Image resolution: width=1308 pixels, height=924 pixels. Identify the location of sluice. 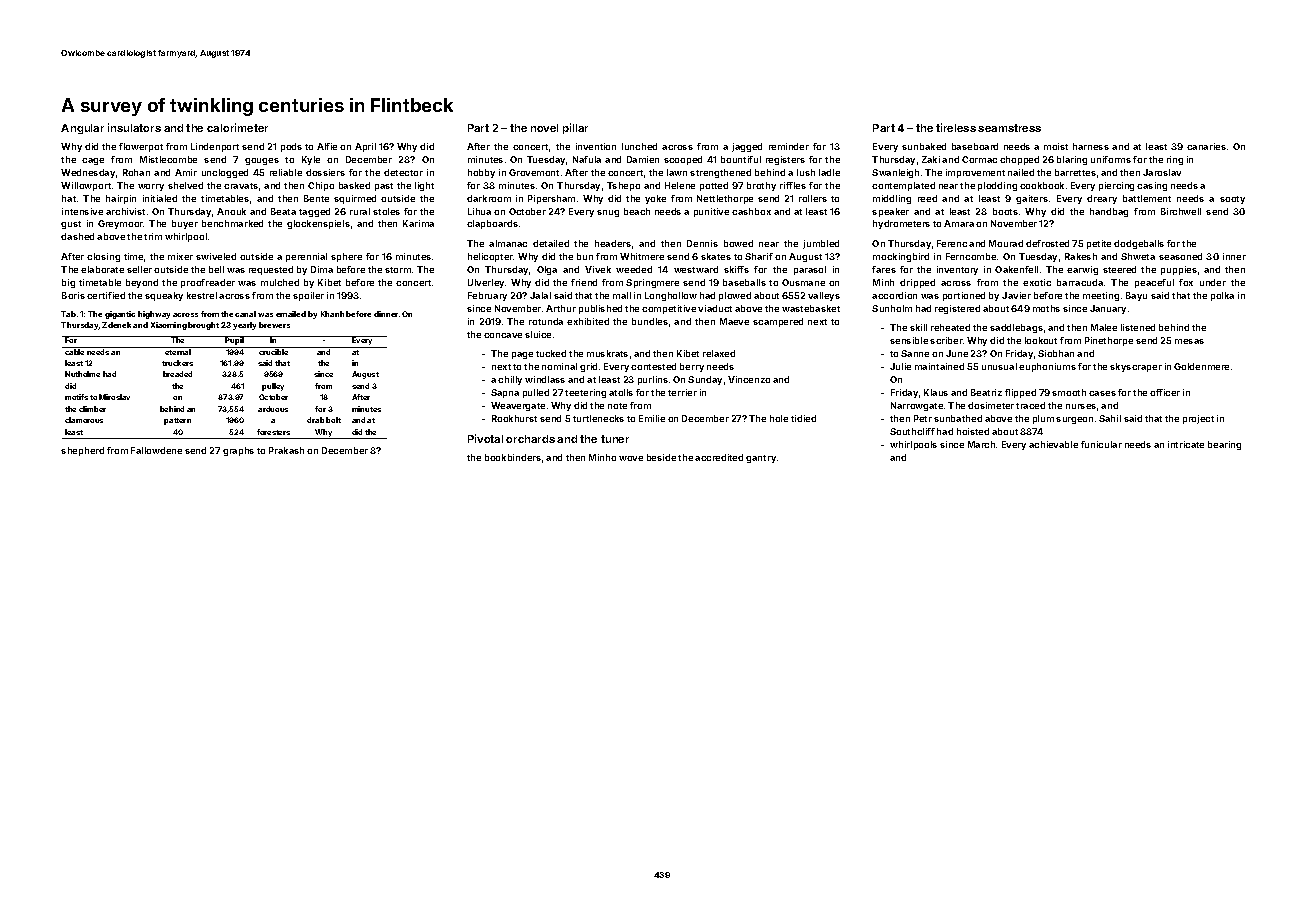
(538, 334).
